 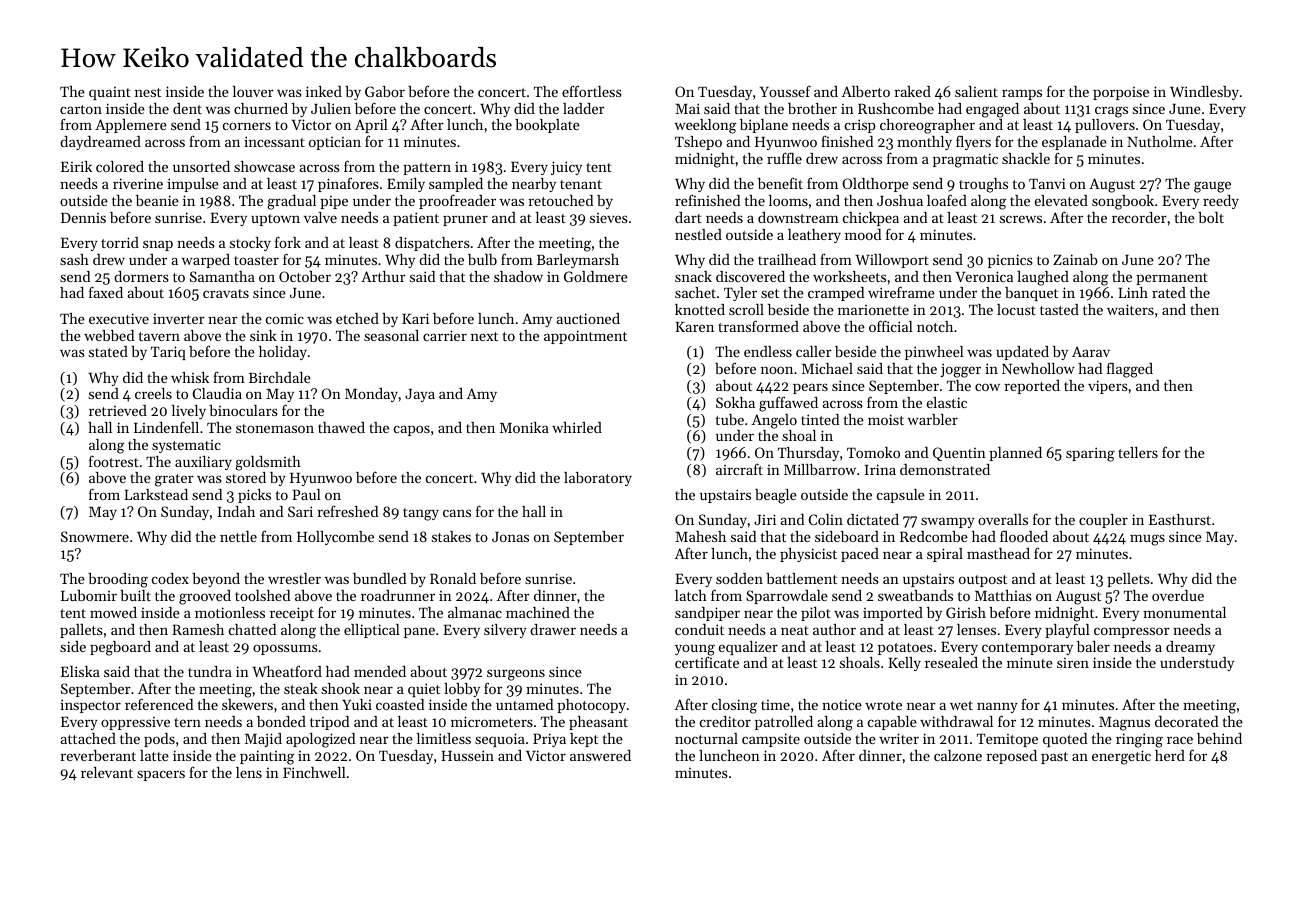 What do you see at coordinates (110, 93) in the screenshot?
I see `quaint` at bounding box center [110, 93].
